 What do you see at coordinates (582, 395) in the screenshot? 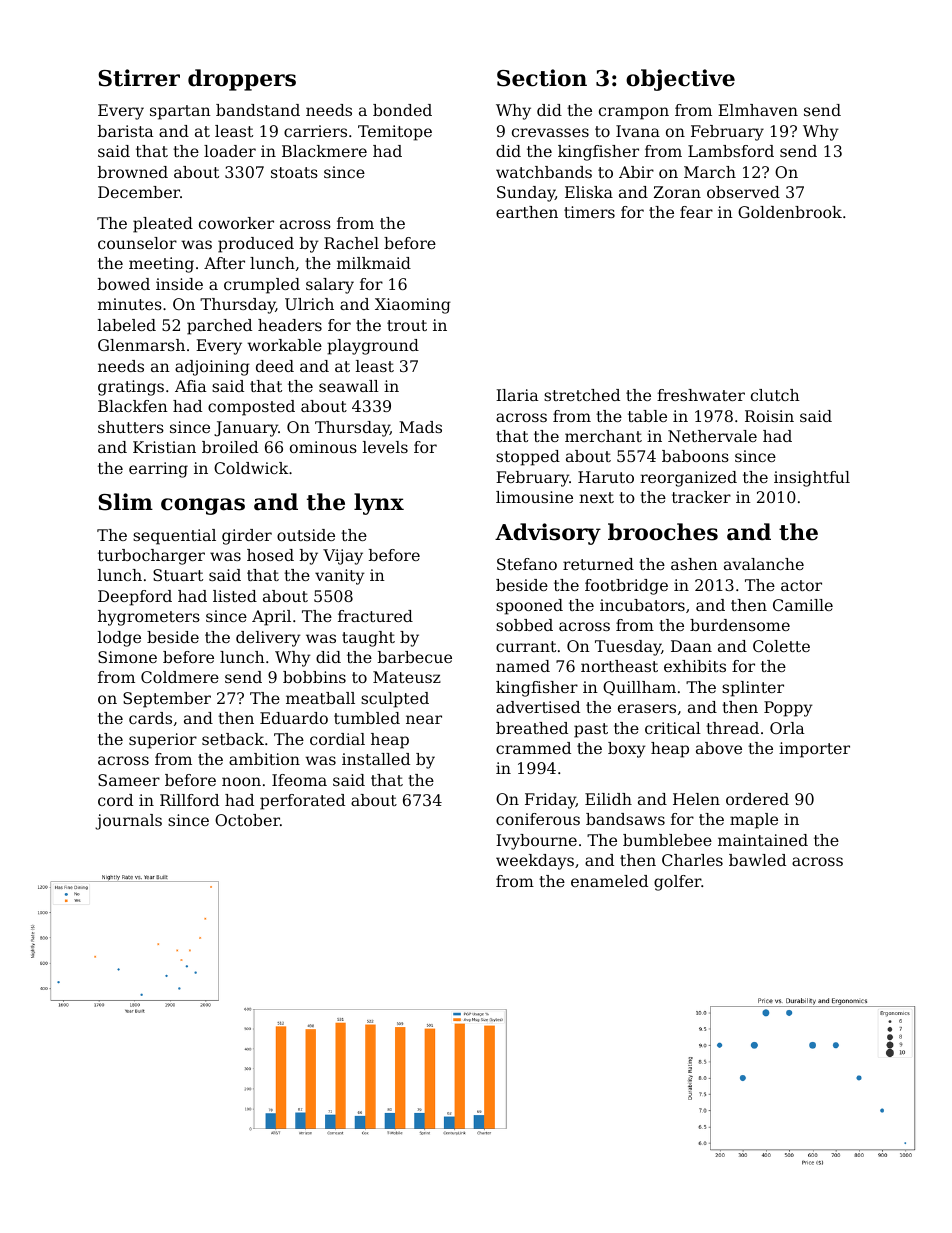
I see `stretched` at bounding box center [582, 395].
